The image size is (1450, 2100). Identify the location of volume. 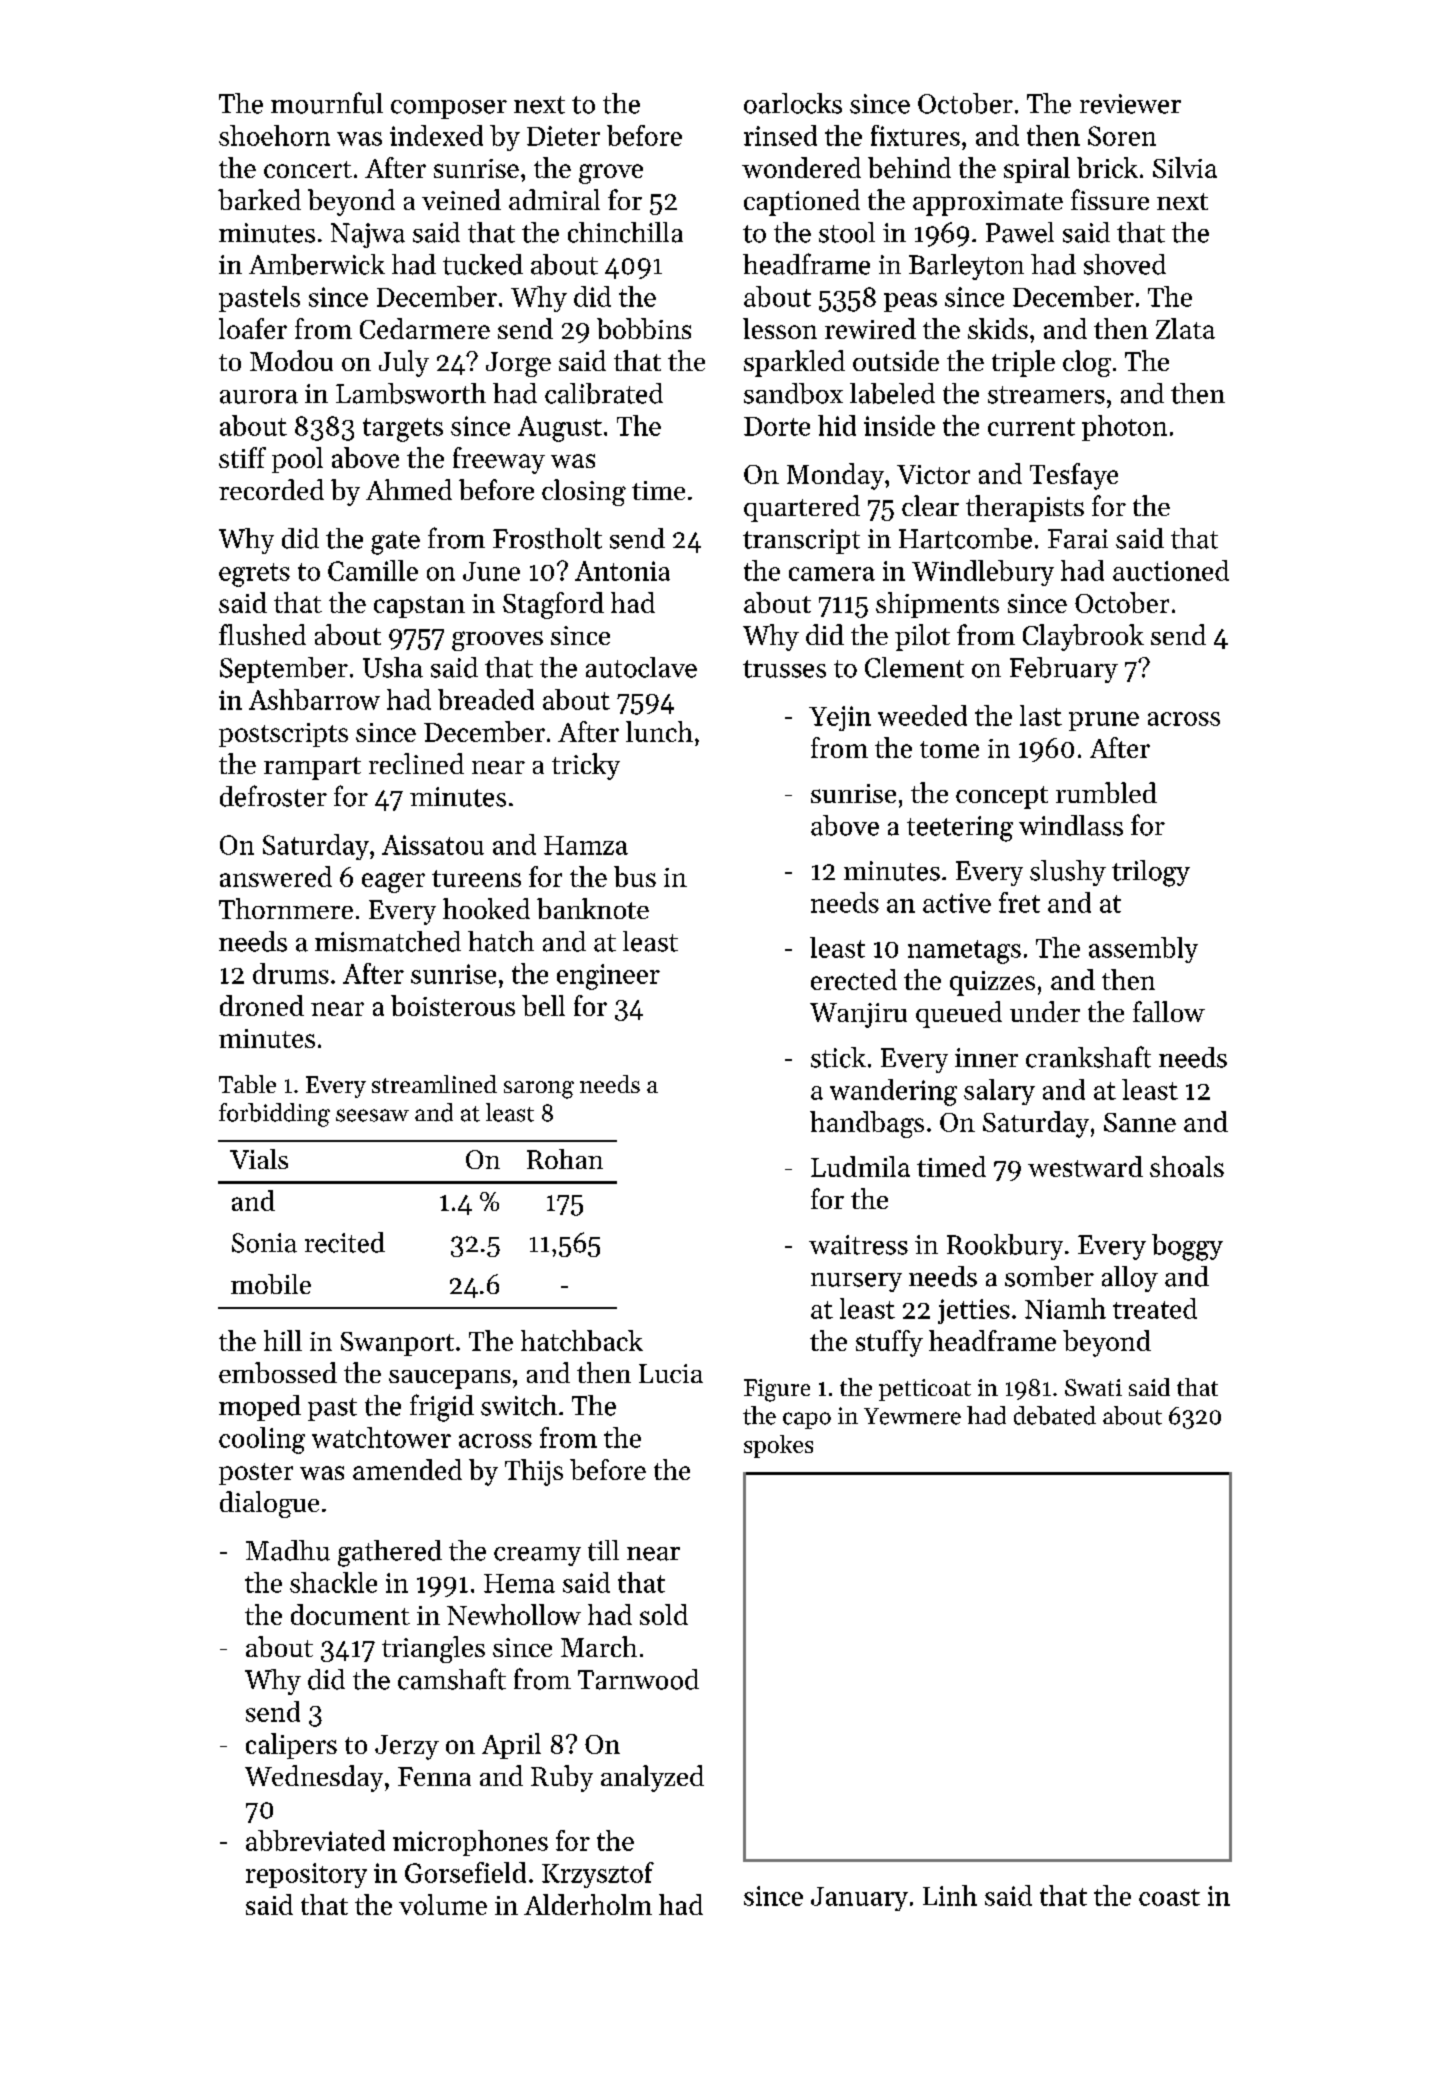
(443, 1904).
